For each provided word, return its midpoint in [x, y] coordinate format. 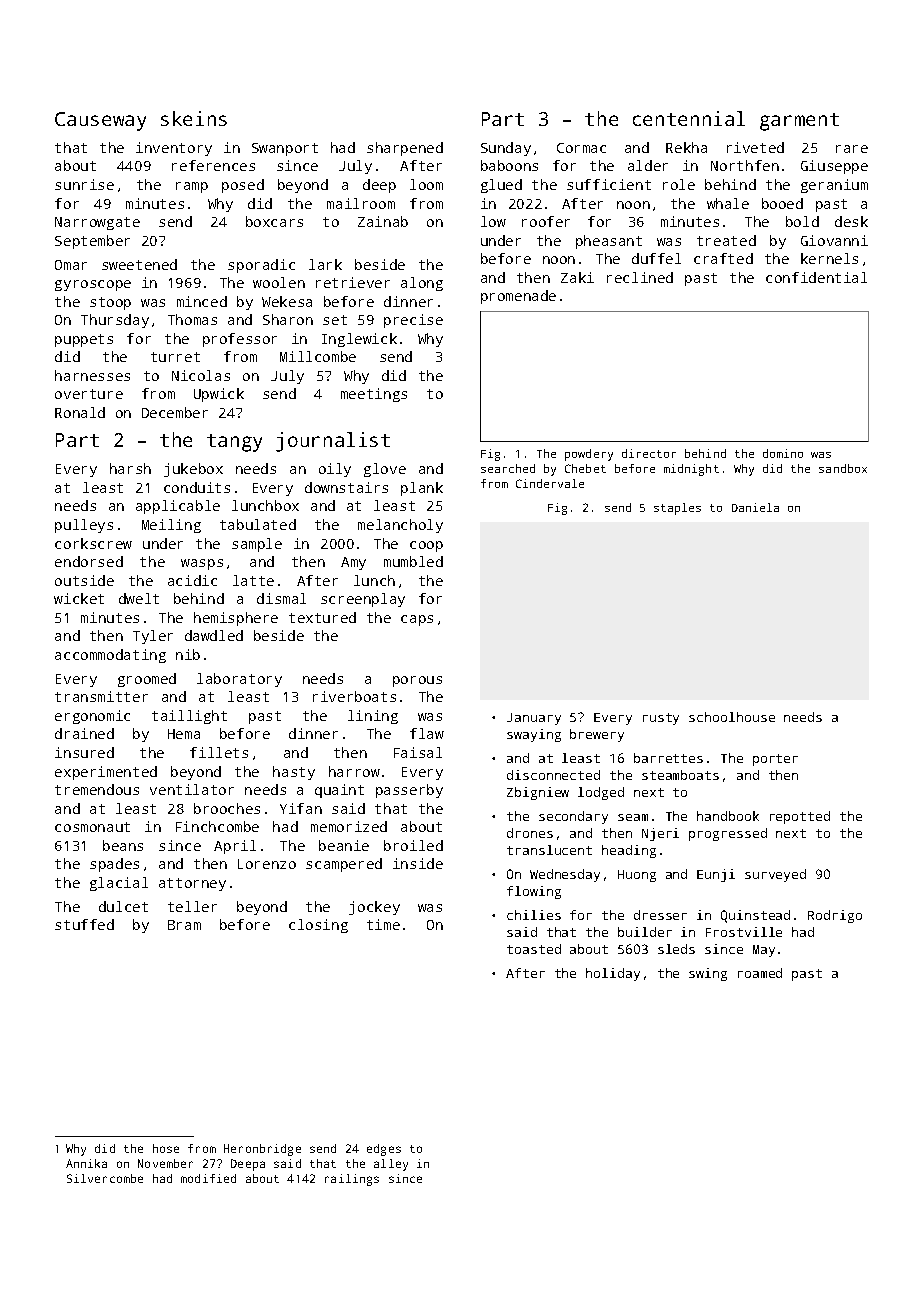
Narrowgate [97, 223]
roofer [546, 221]
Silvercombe [105, 1178]
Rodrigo [835, 916]
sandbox [843, 468]
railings [352, 1180]
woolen [279, 282]
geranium [834, 186]
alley [391, 1165]
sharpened [405, 149]
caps [417, 620]
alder [648, 165]
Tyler [153, 637]
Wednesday [565, 875]
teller [192, 906]
